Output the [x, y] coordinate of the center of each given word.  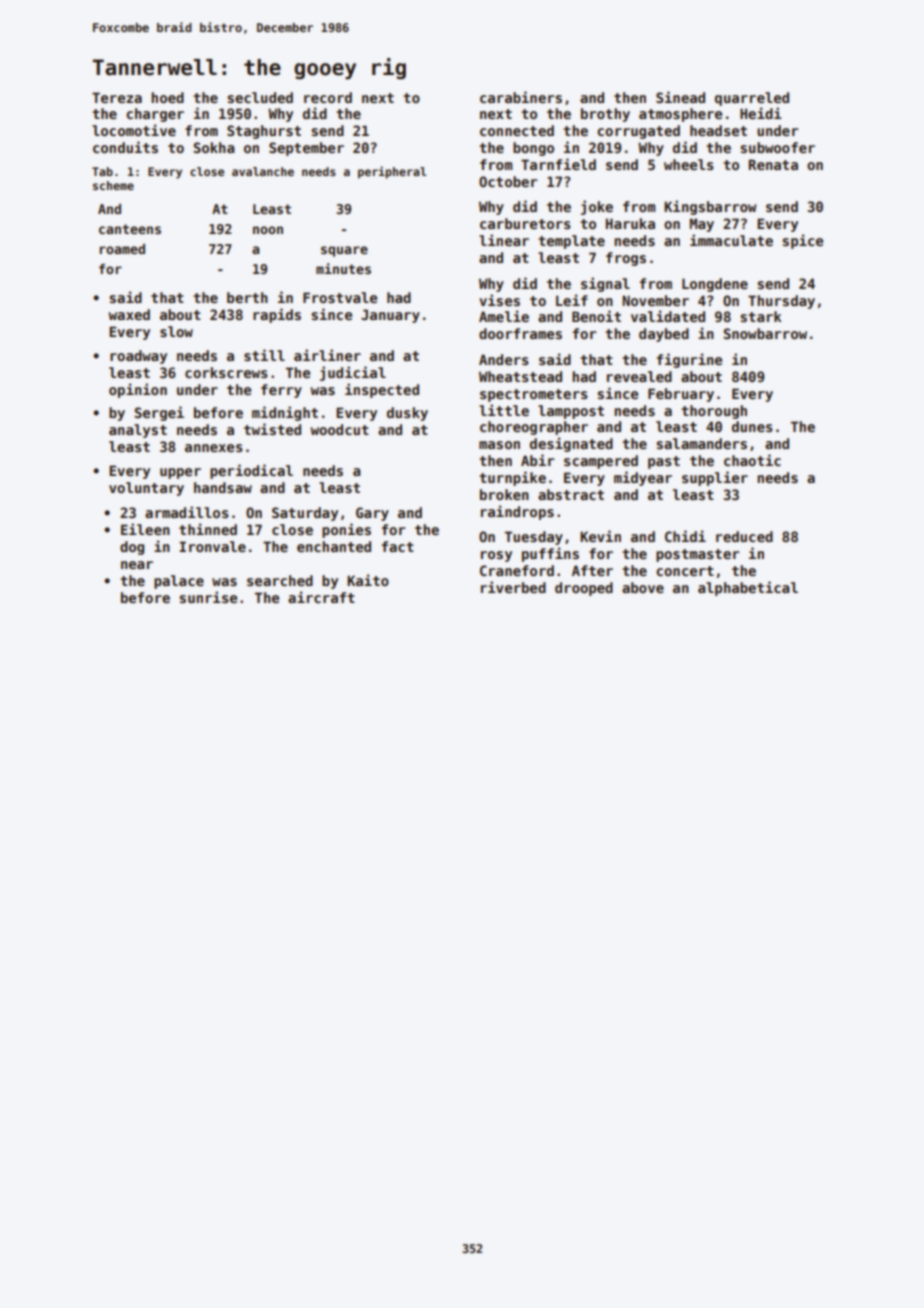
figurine [689, 360]
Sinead [680, 97]
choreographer [534, 428]
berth [247, 297]
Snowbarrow [765, 333]
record [328, 97]
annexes [214, 448]
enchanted [334, 546]
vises [499, 300]
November [655, 300]
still [264, 355]
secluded [260, 97]
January [390, 316]
